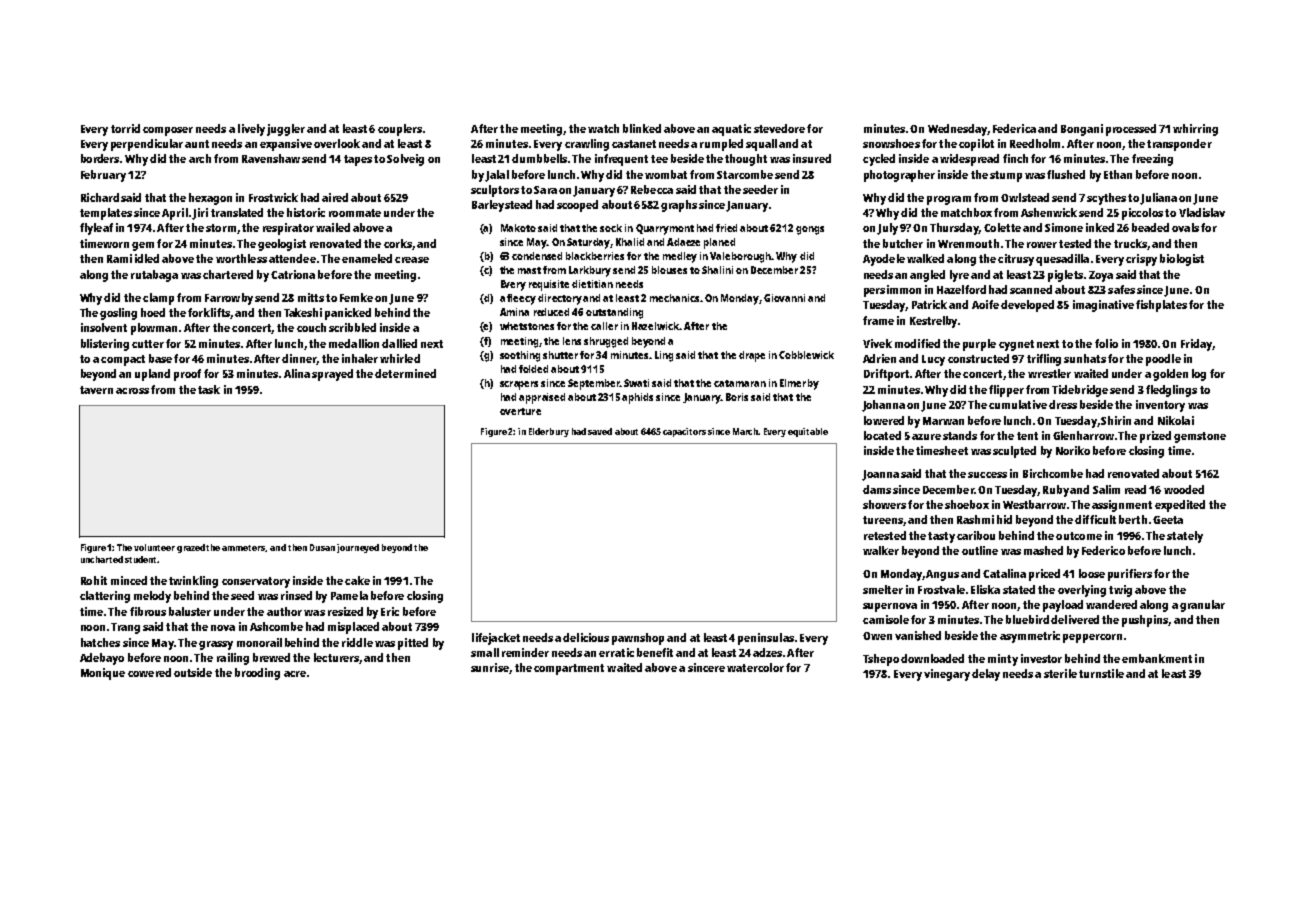  I want to click on payload, so click(1063, 606).
